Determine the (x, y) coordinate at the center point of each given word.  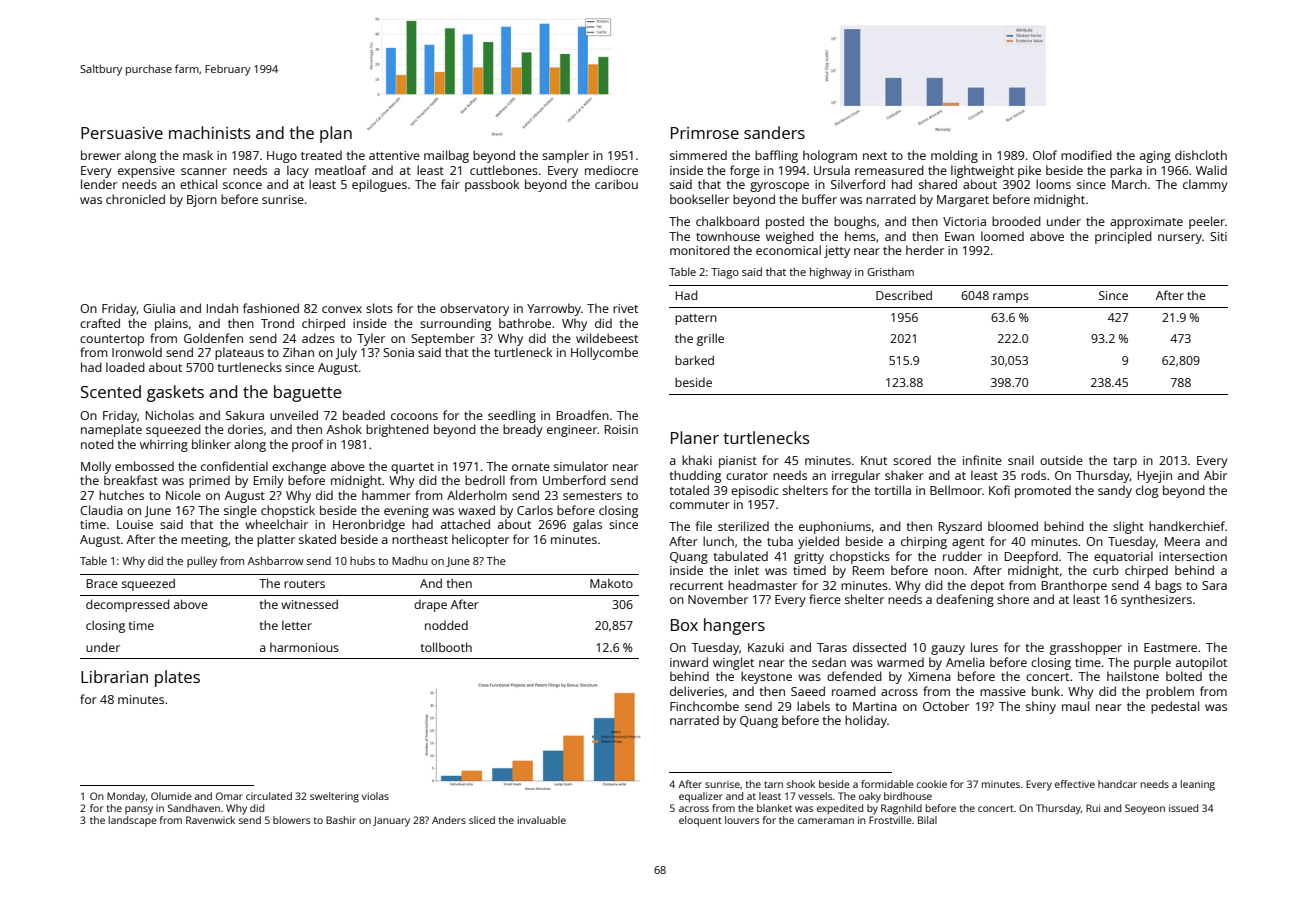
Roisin (621, 429)
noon (949, 571)
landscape (133, 821)
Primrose (705, 133)
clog (1147, 491)
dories (245, 429)
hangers (734, 626)
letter (297, 625)
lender (99, 184)
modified (1086, 155)
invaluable (542, 820)
